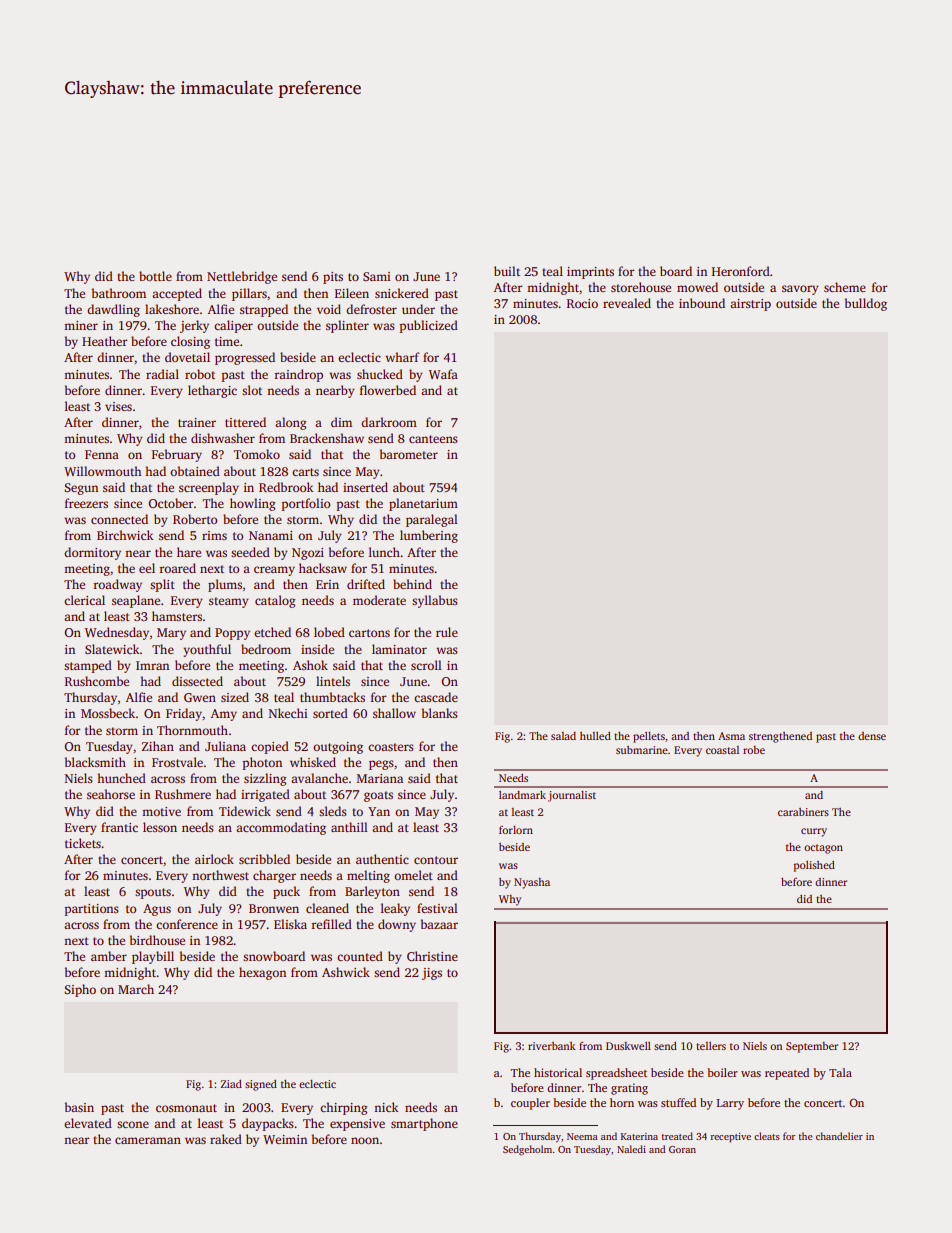 The width and height of the screenshot is (952, 1233). I want to click on forlorn, so click(516, 830).
